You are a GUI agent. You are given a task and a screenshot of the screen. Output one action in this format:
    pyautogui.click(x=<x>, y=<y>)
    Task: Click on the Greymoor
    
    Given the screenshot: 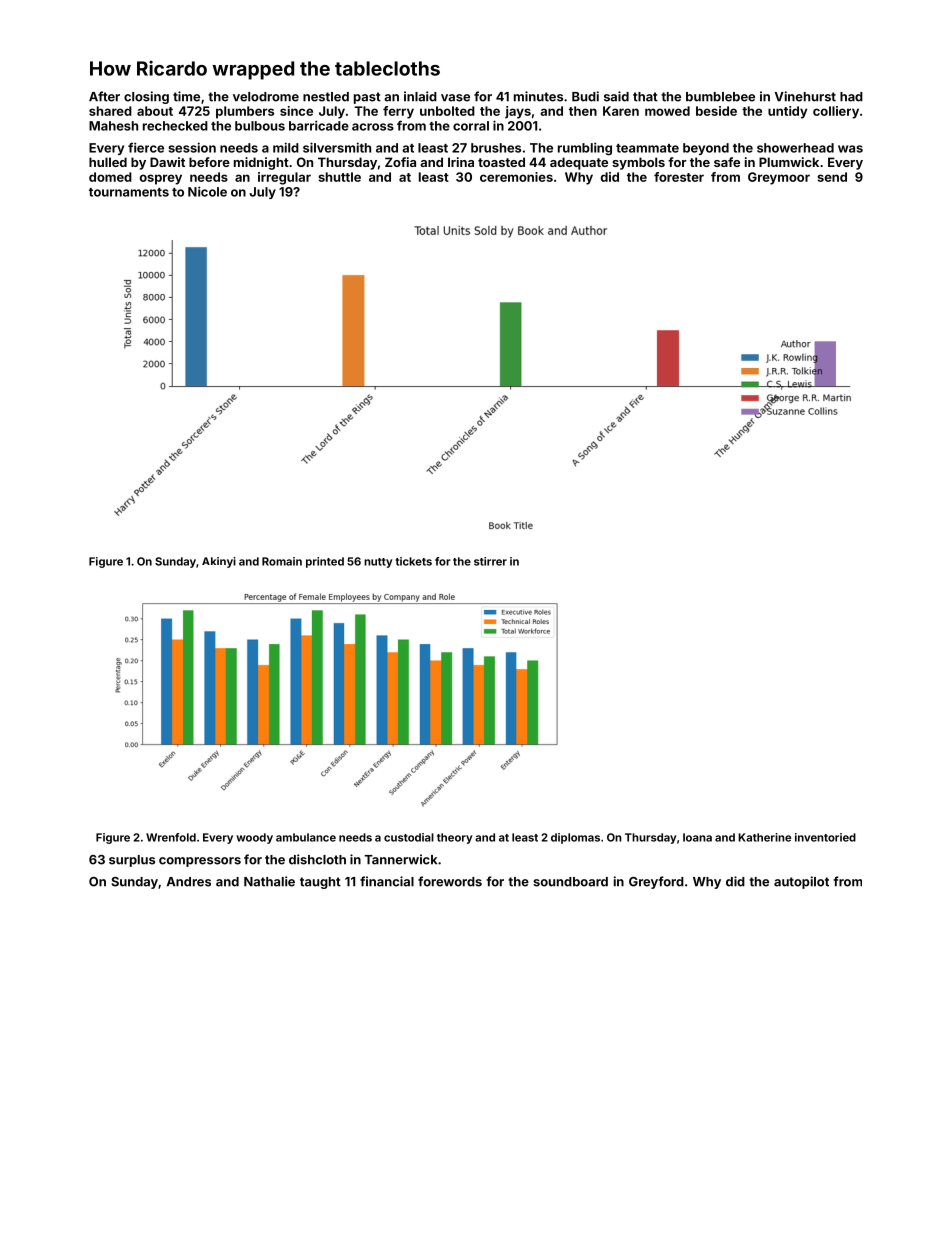 What is the action you would take?
    pyautogui.click(x=779, y=178)
